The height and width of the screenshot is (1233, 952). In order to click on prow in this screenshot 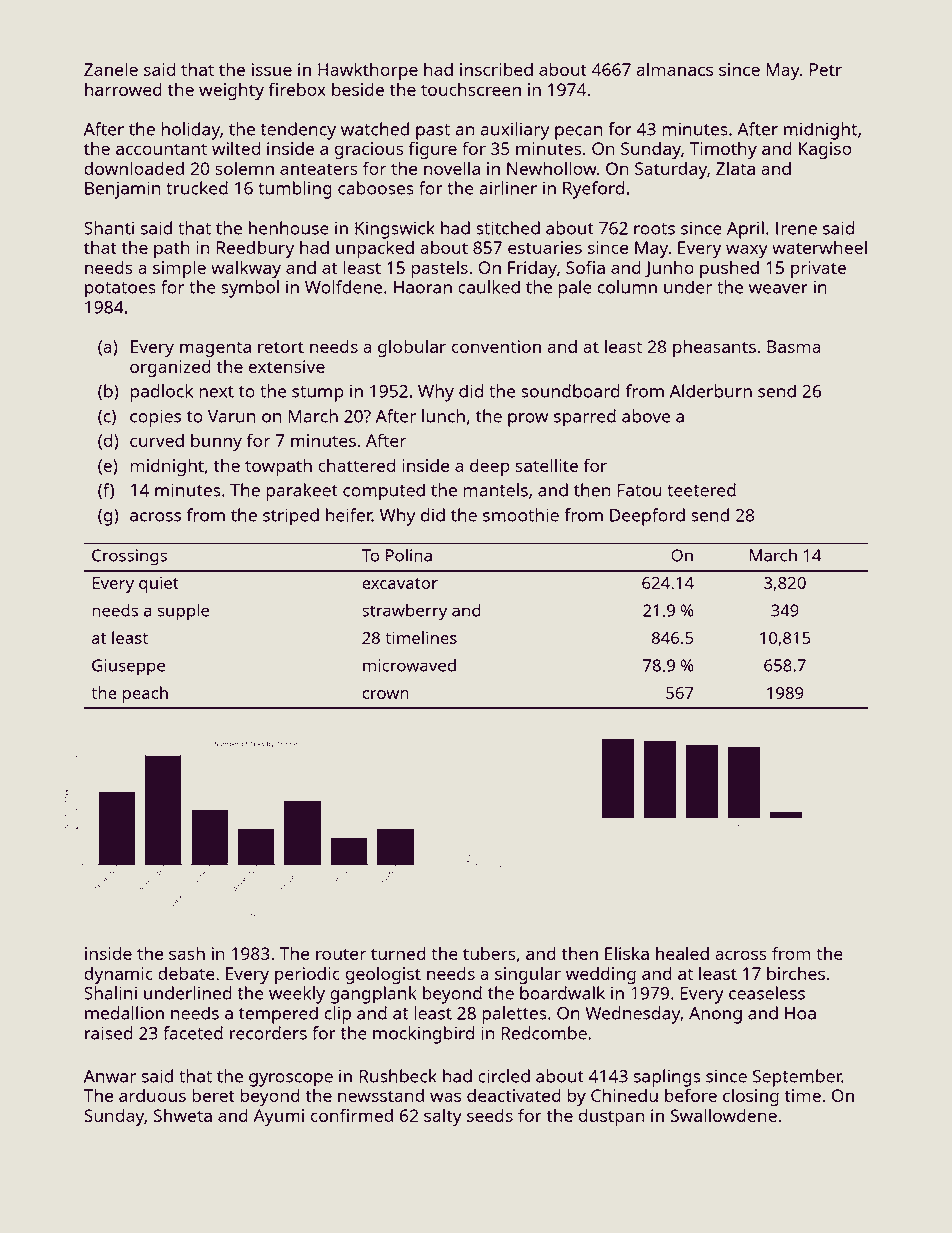, I will do `click(528, 420)`.
